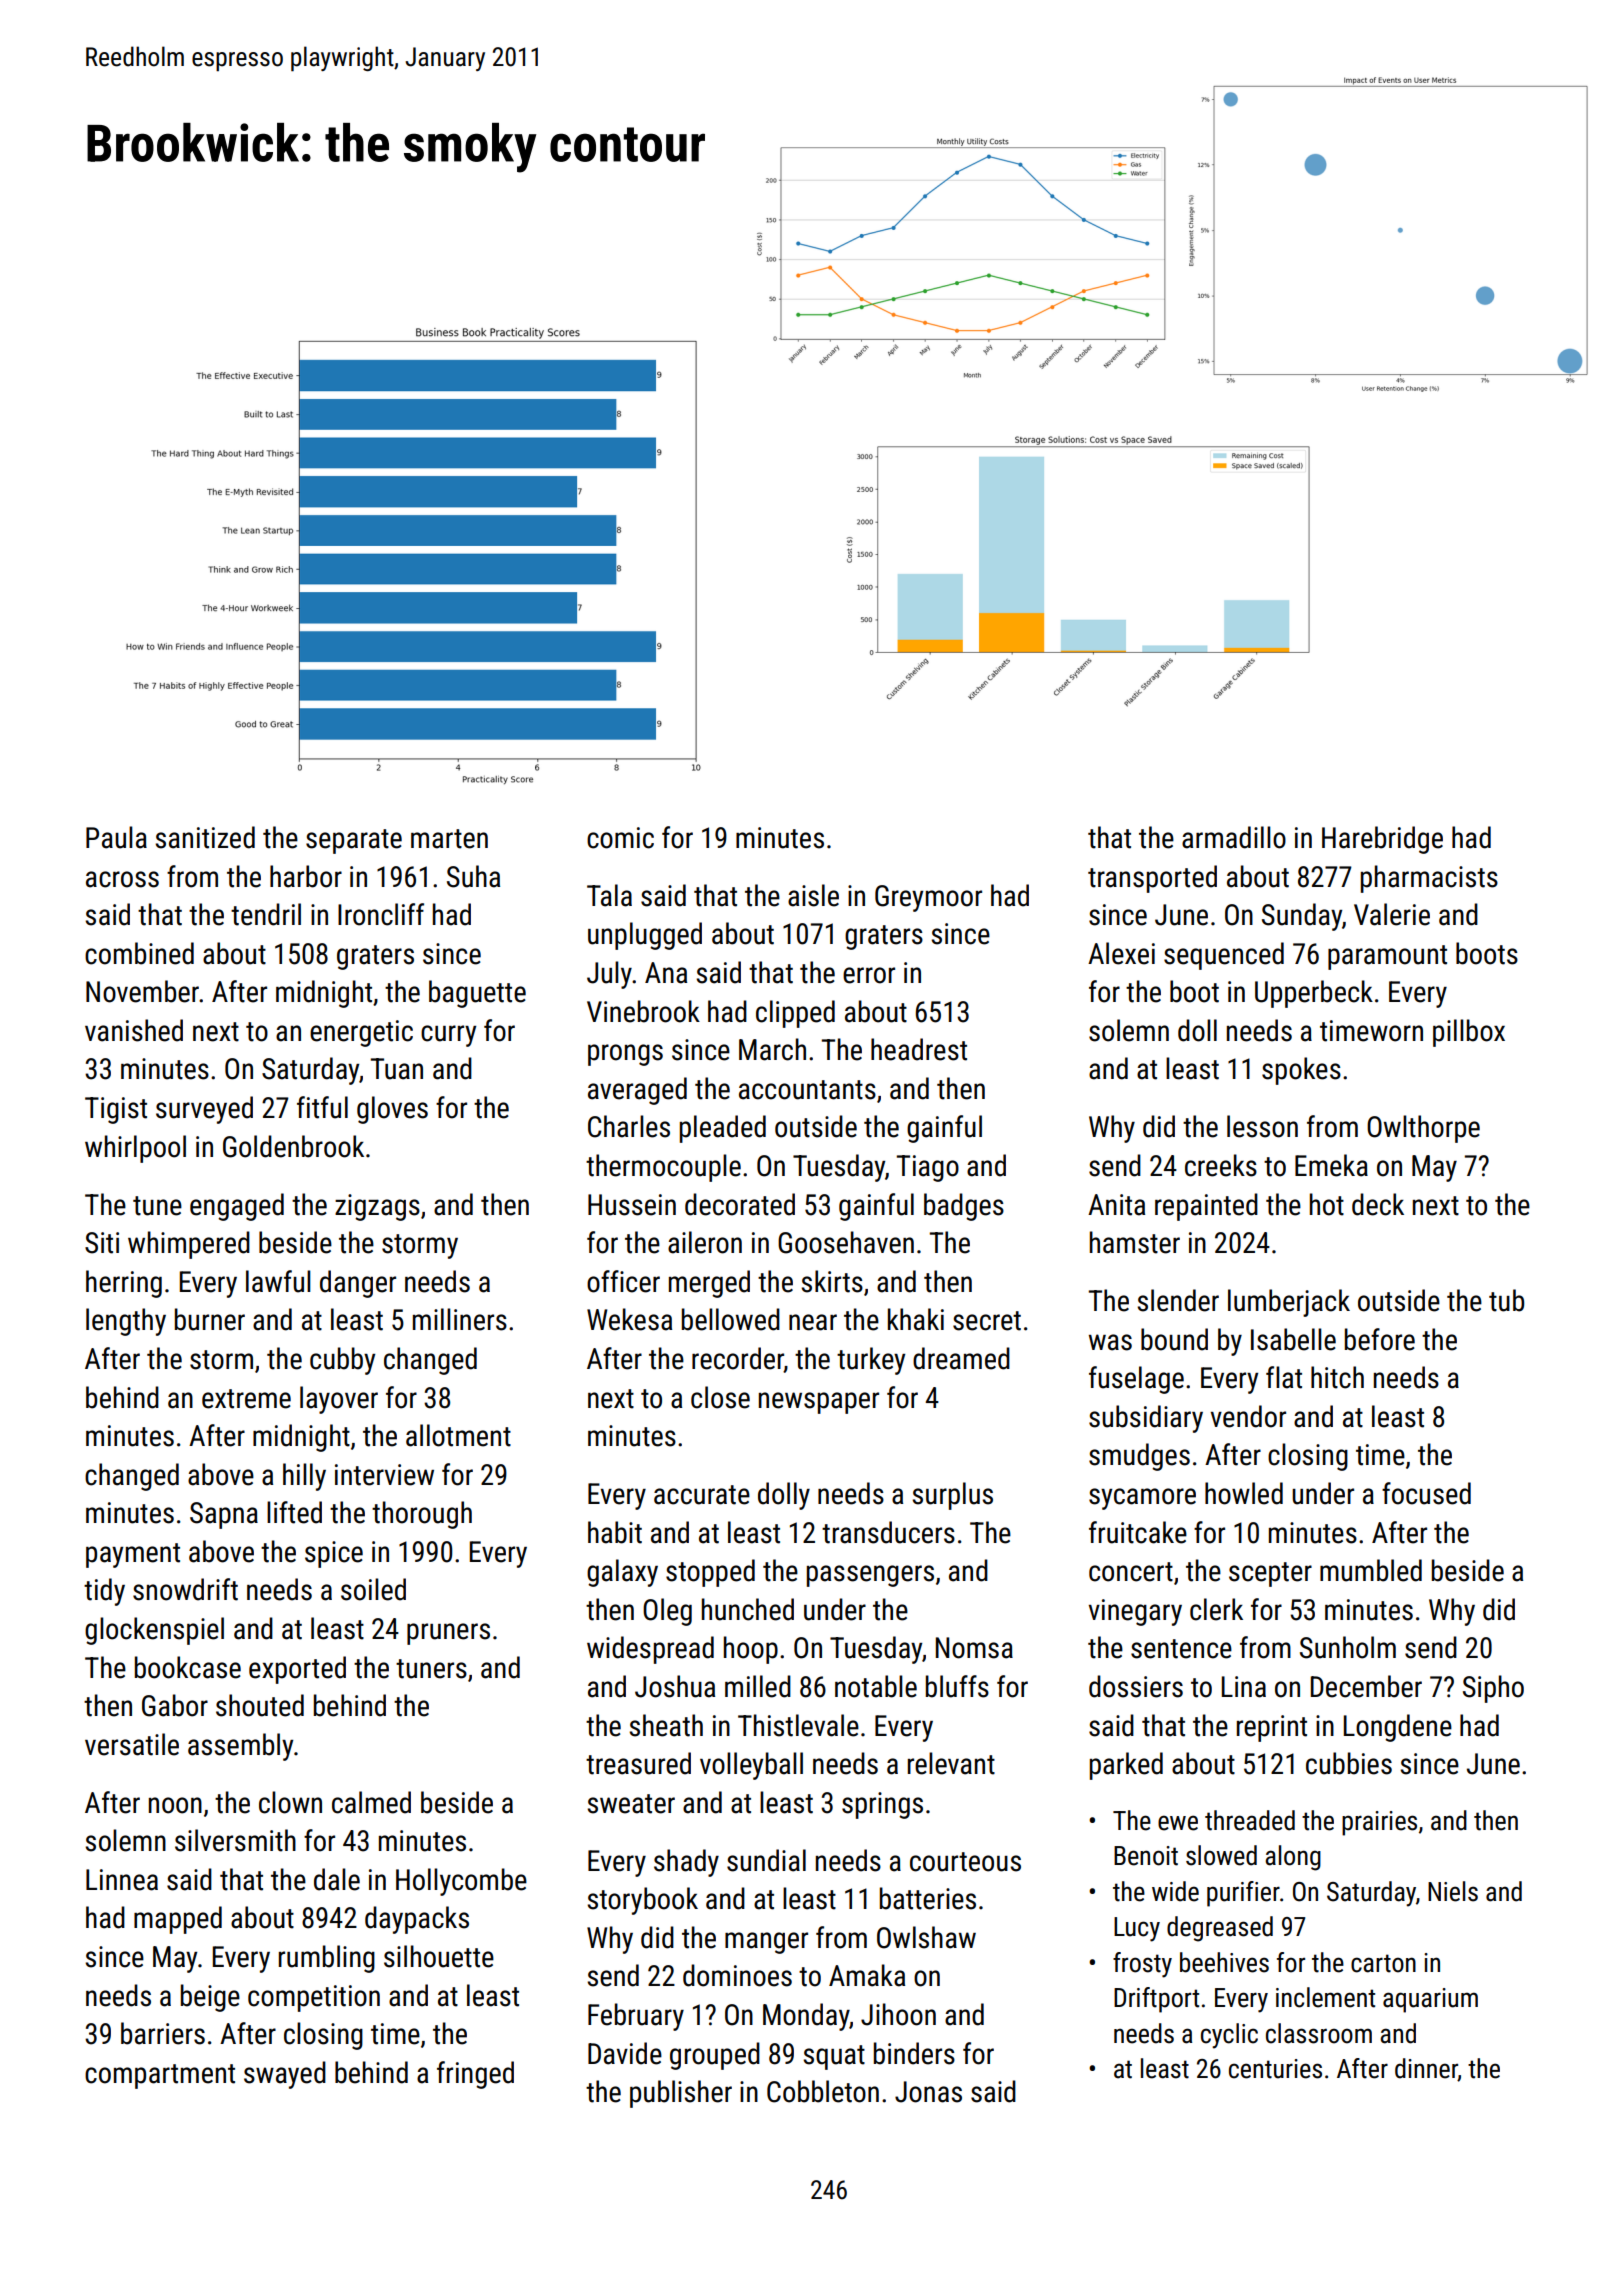  Describe the element at coordinates (458, 1435) in the document. I see `allotment` at that location.
